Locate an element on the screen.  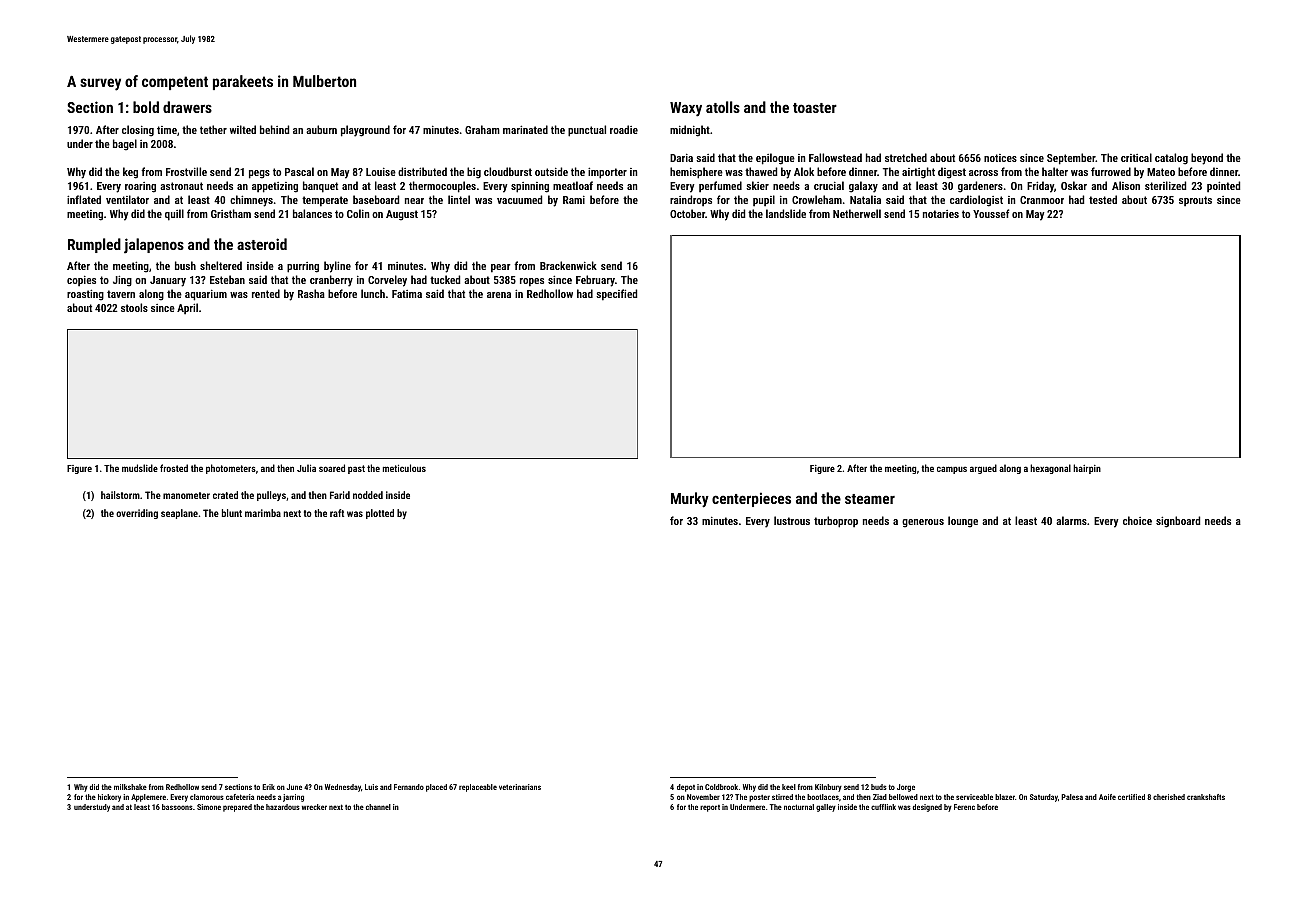
September is located at coordinates (1071, 159).
